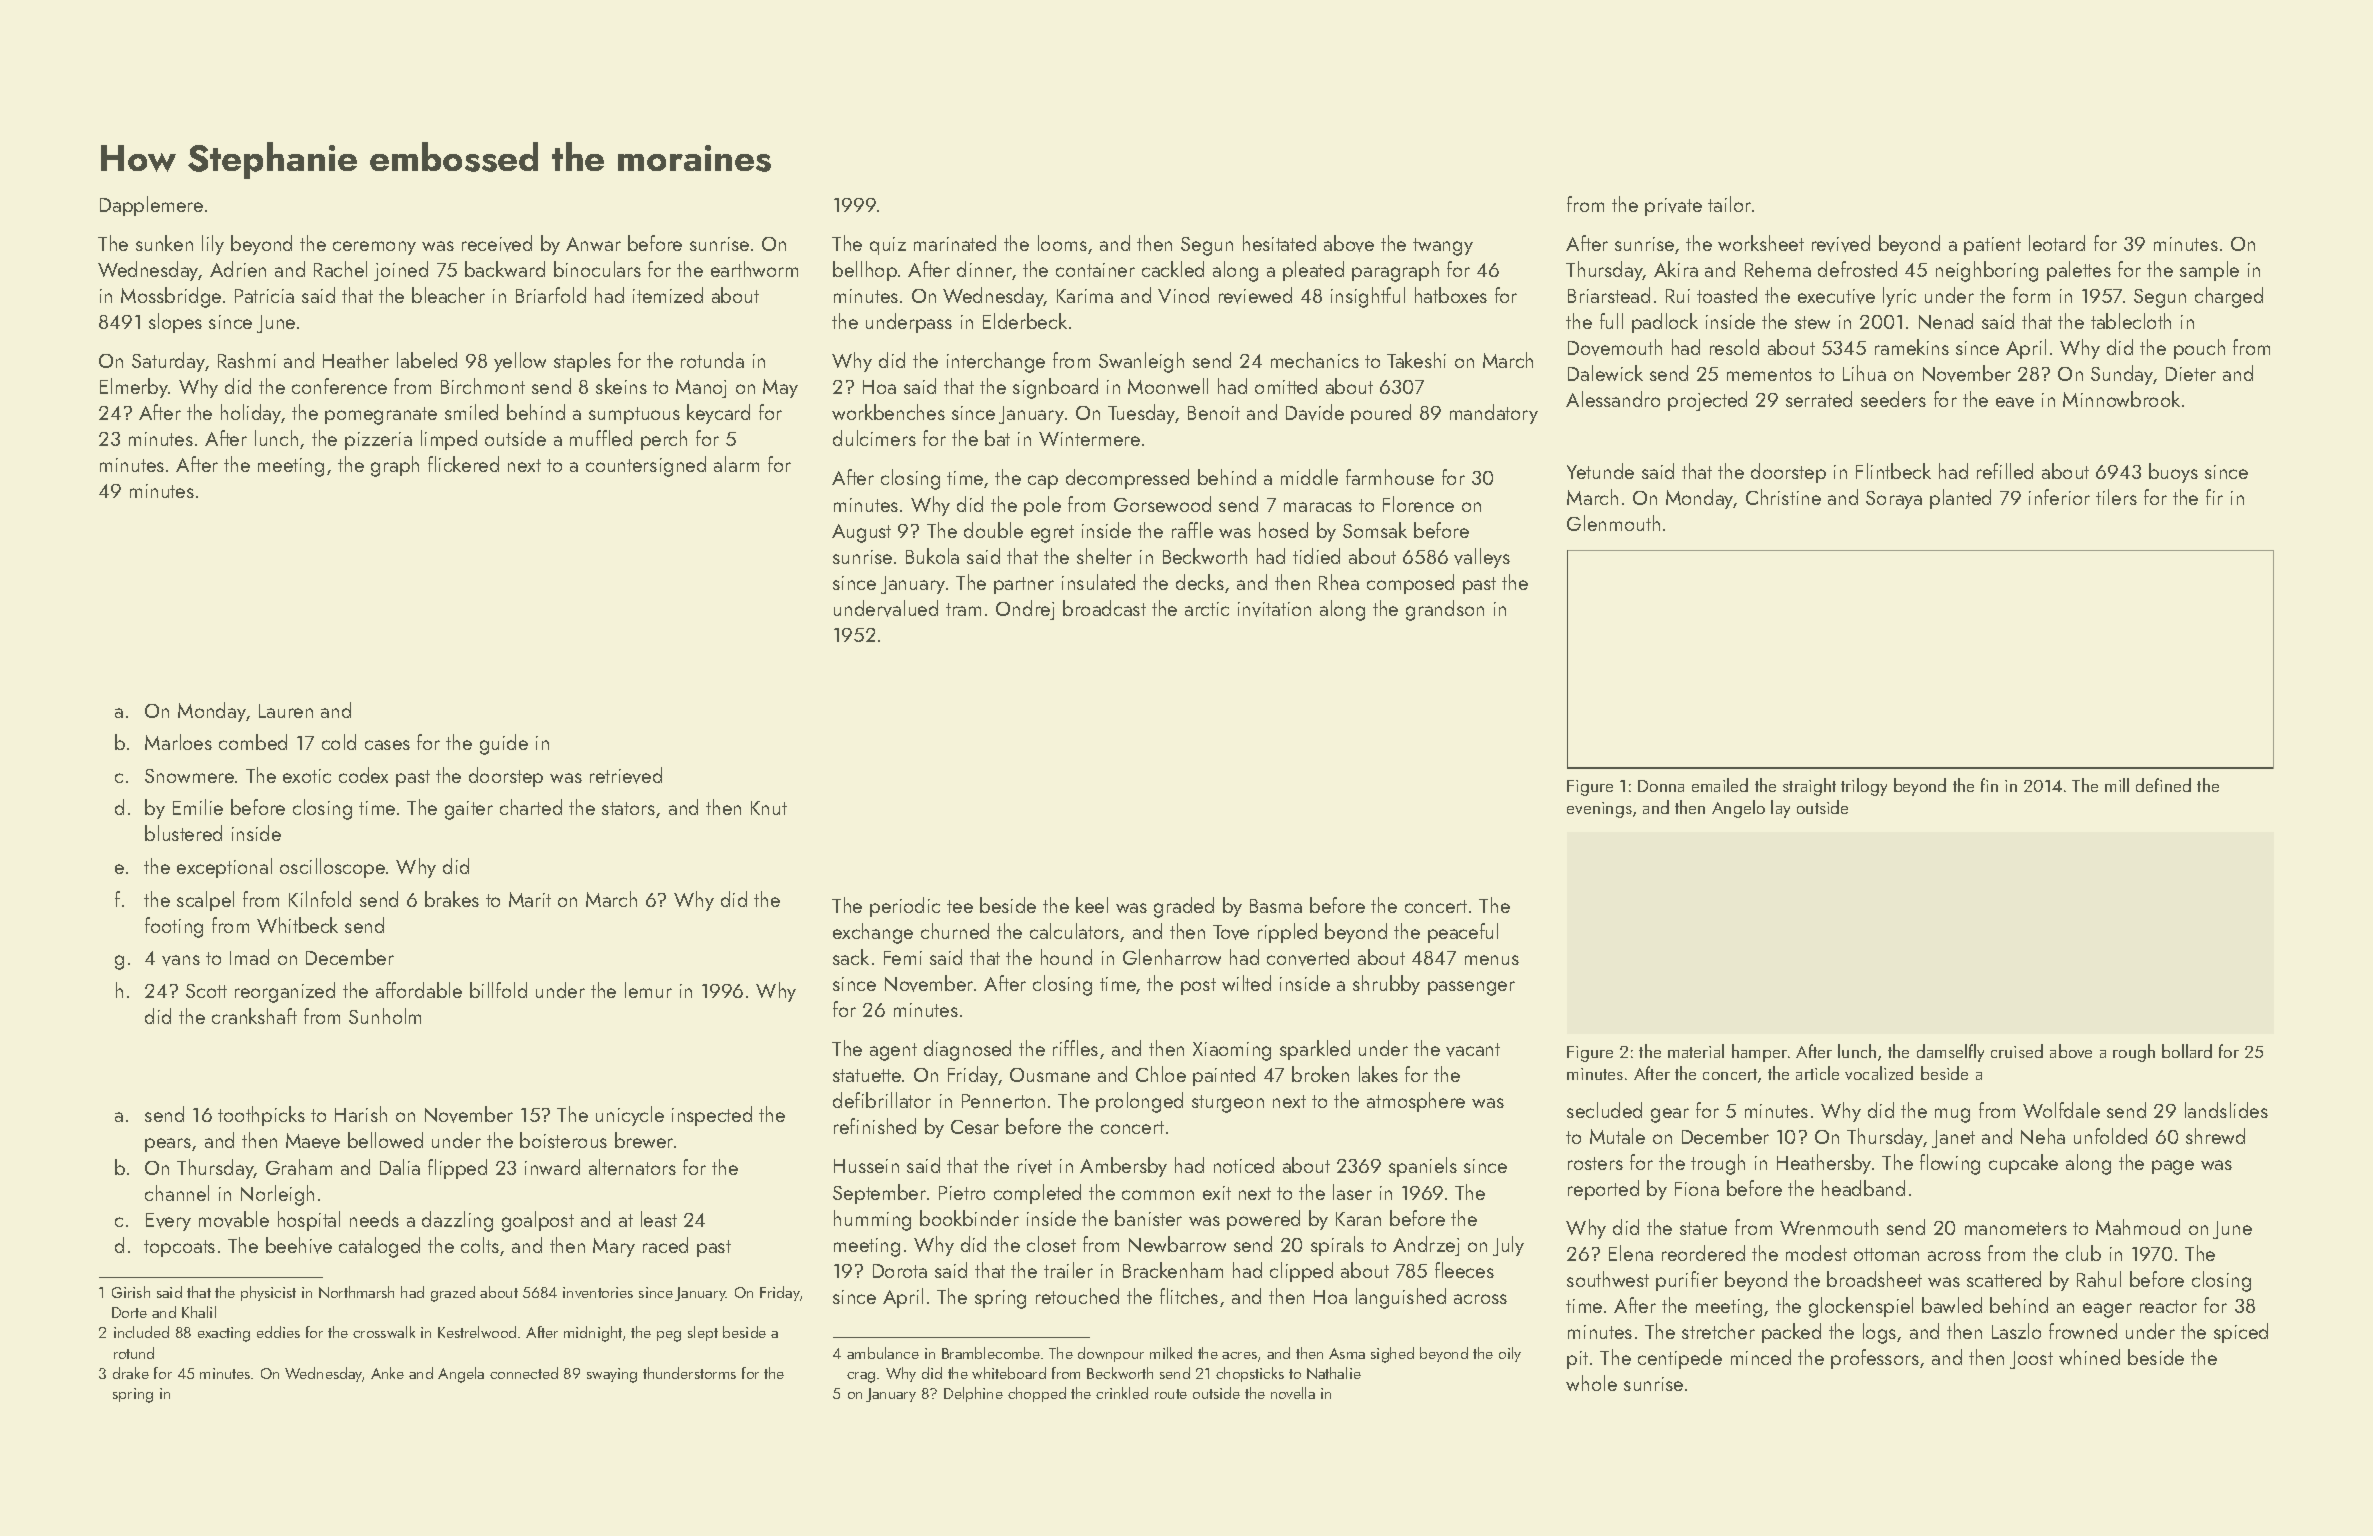 Image resolution: width=2373 pixels, height=1536 pixels. What do you see at coordinates (1727, 295) in the document?
I see `toasted` at bounding box center [1727, 295].
